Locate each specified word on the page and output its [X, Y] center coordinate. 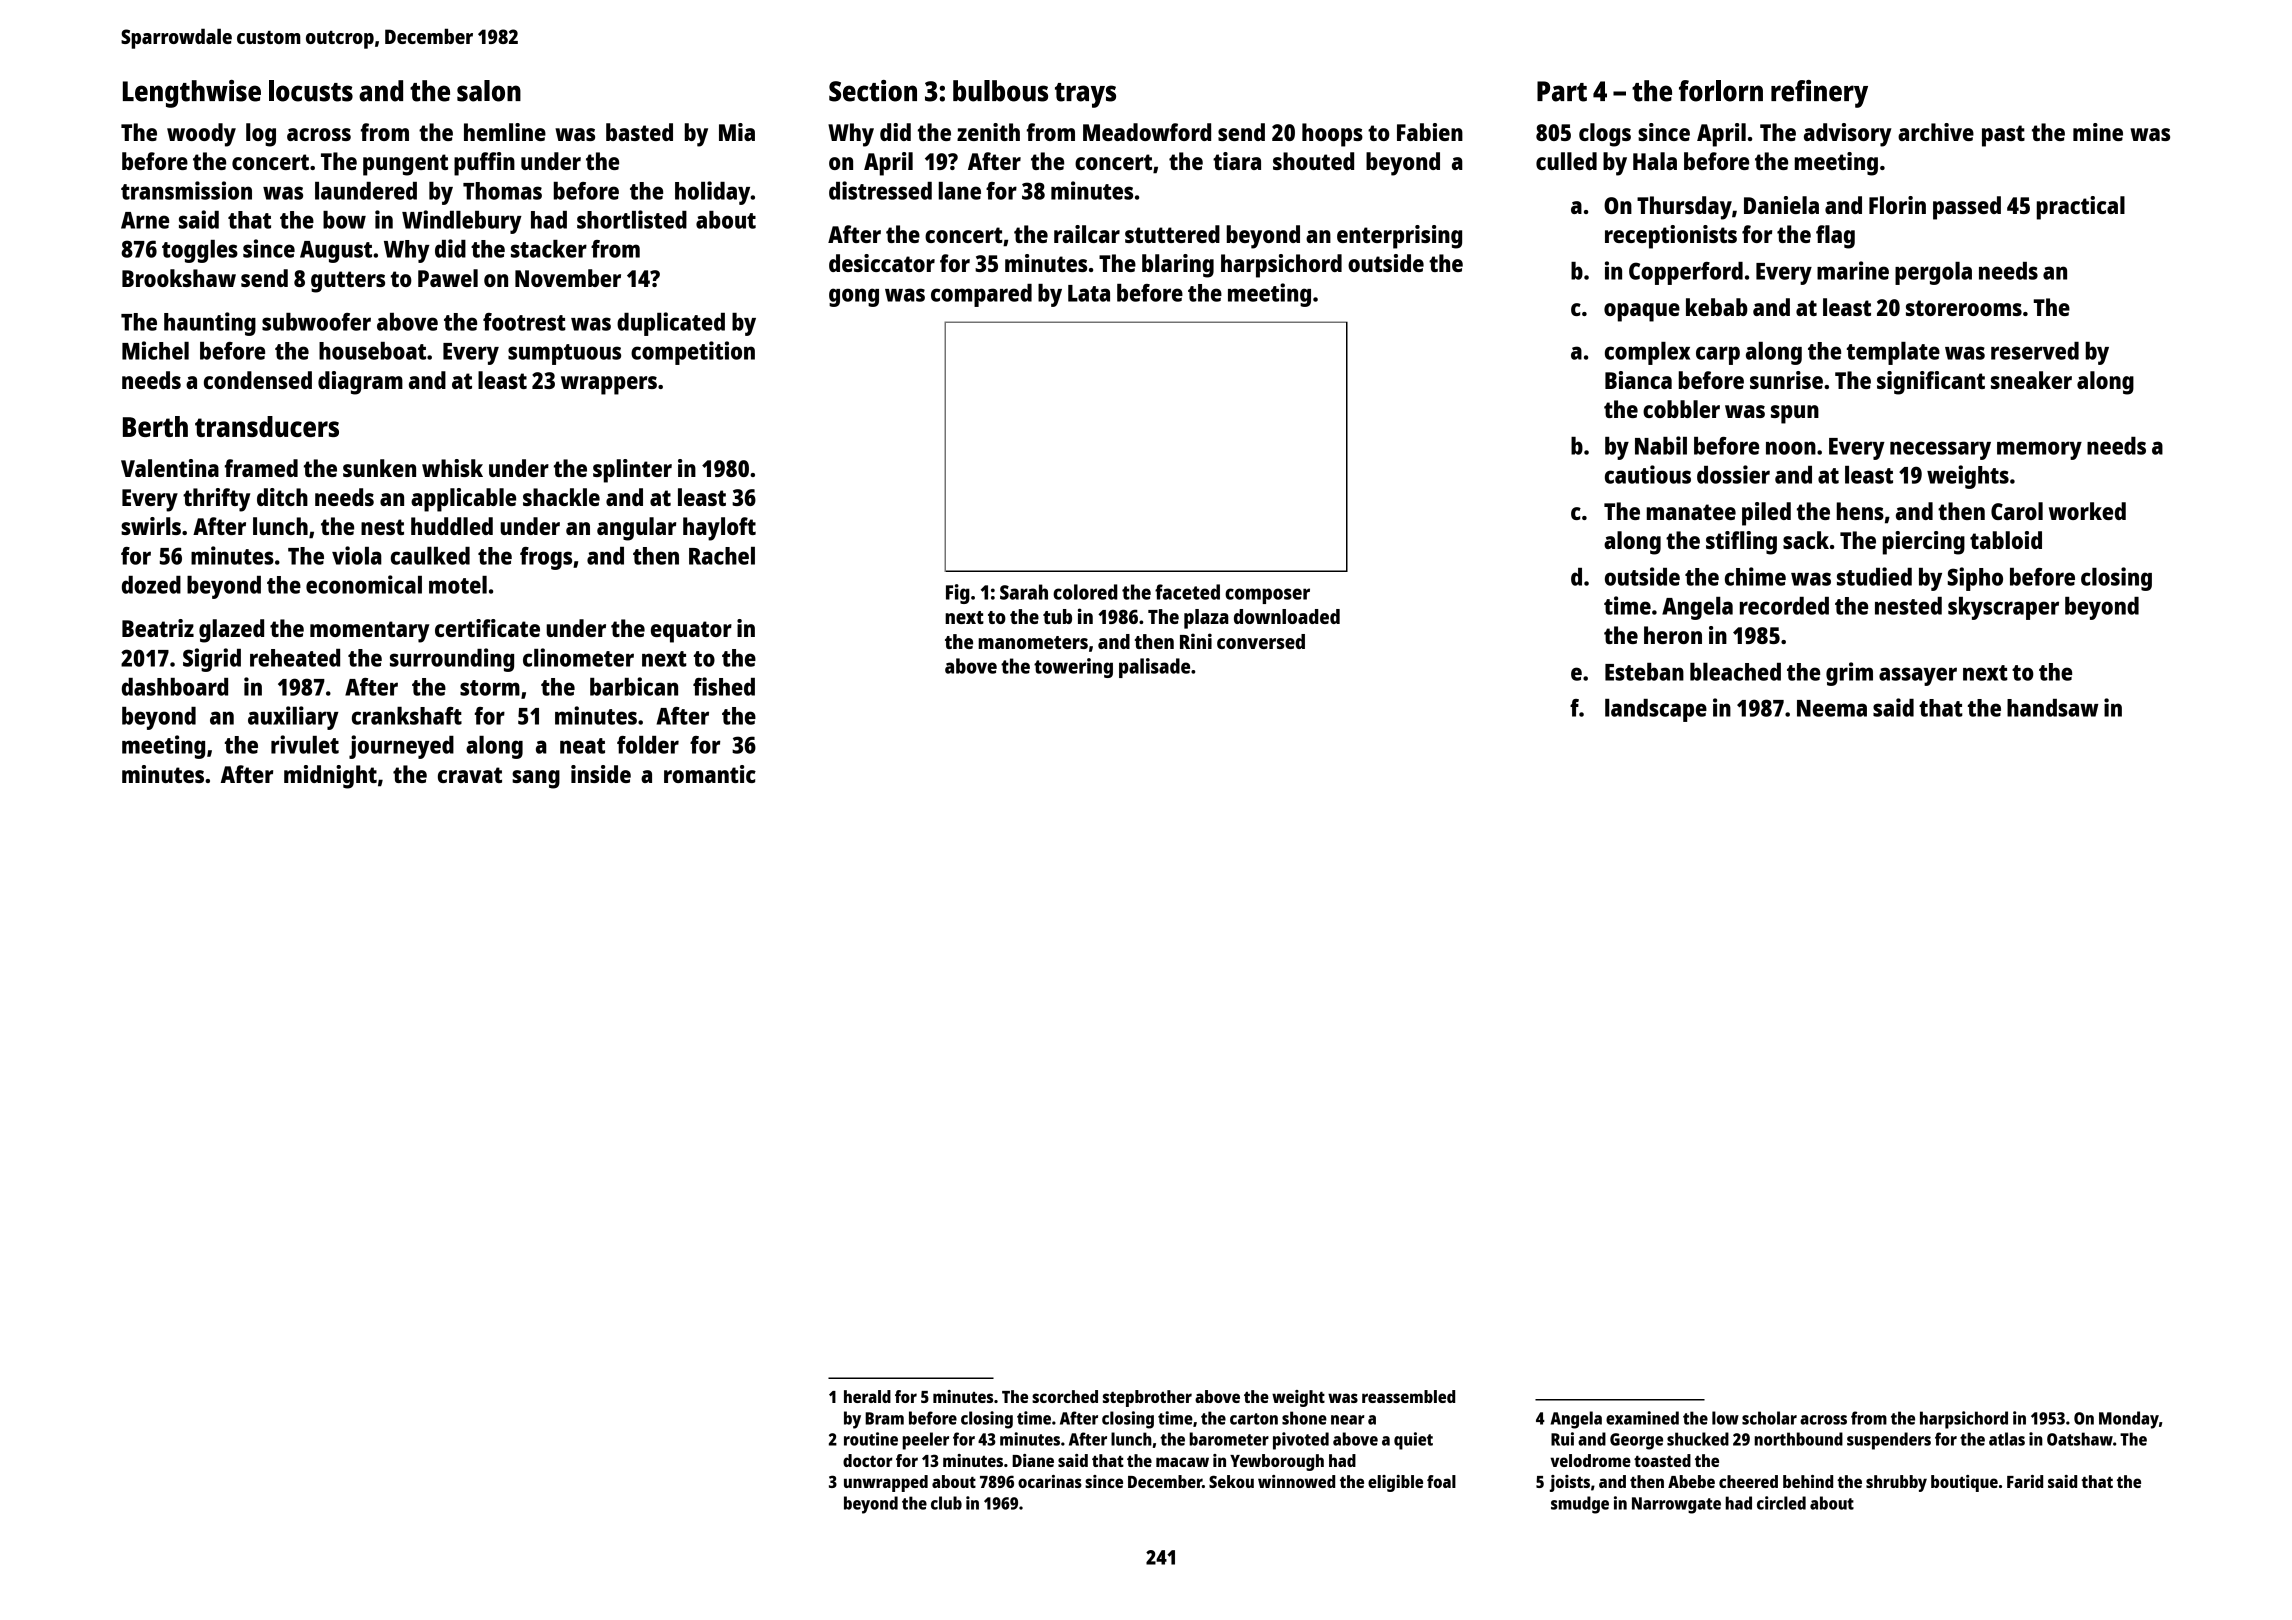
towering [1073, 668]
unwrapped [886, 1483]
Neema [1832, 708]
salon [489, 91]
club [946, 1503]
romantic [710, 774]
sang [536, 779]
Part [1562, 91]
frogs [546, 558]
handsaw [2053, 708]
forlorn [1721, 91]
